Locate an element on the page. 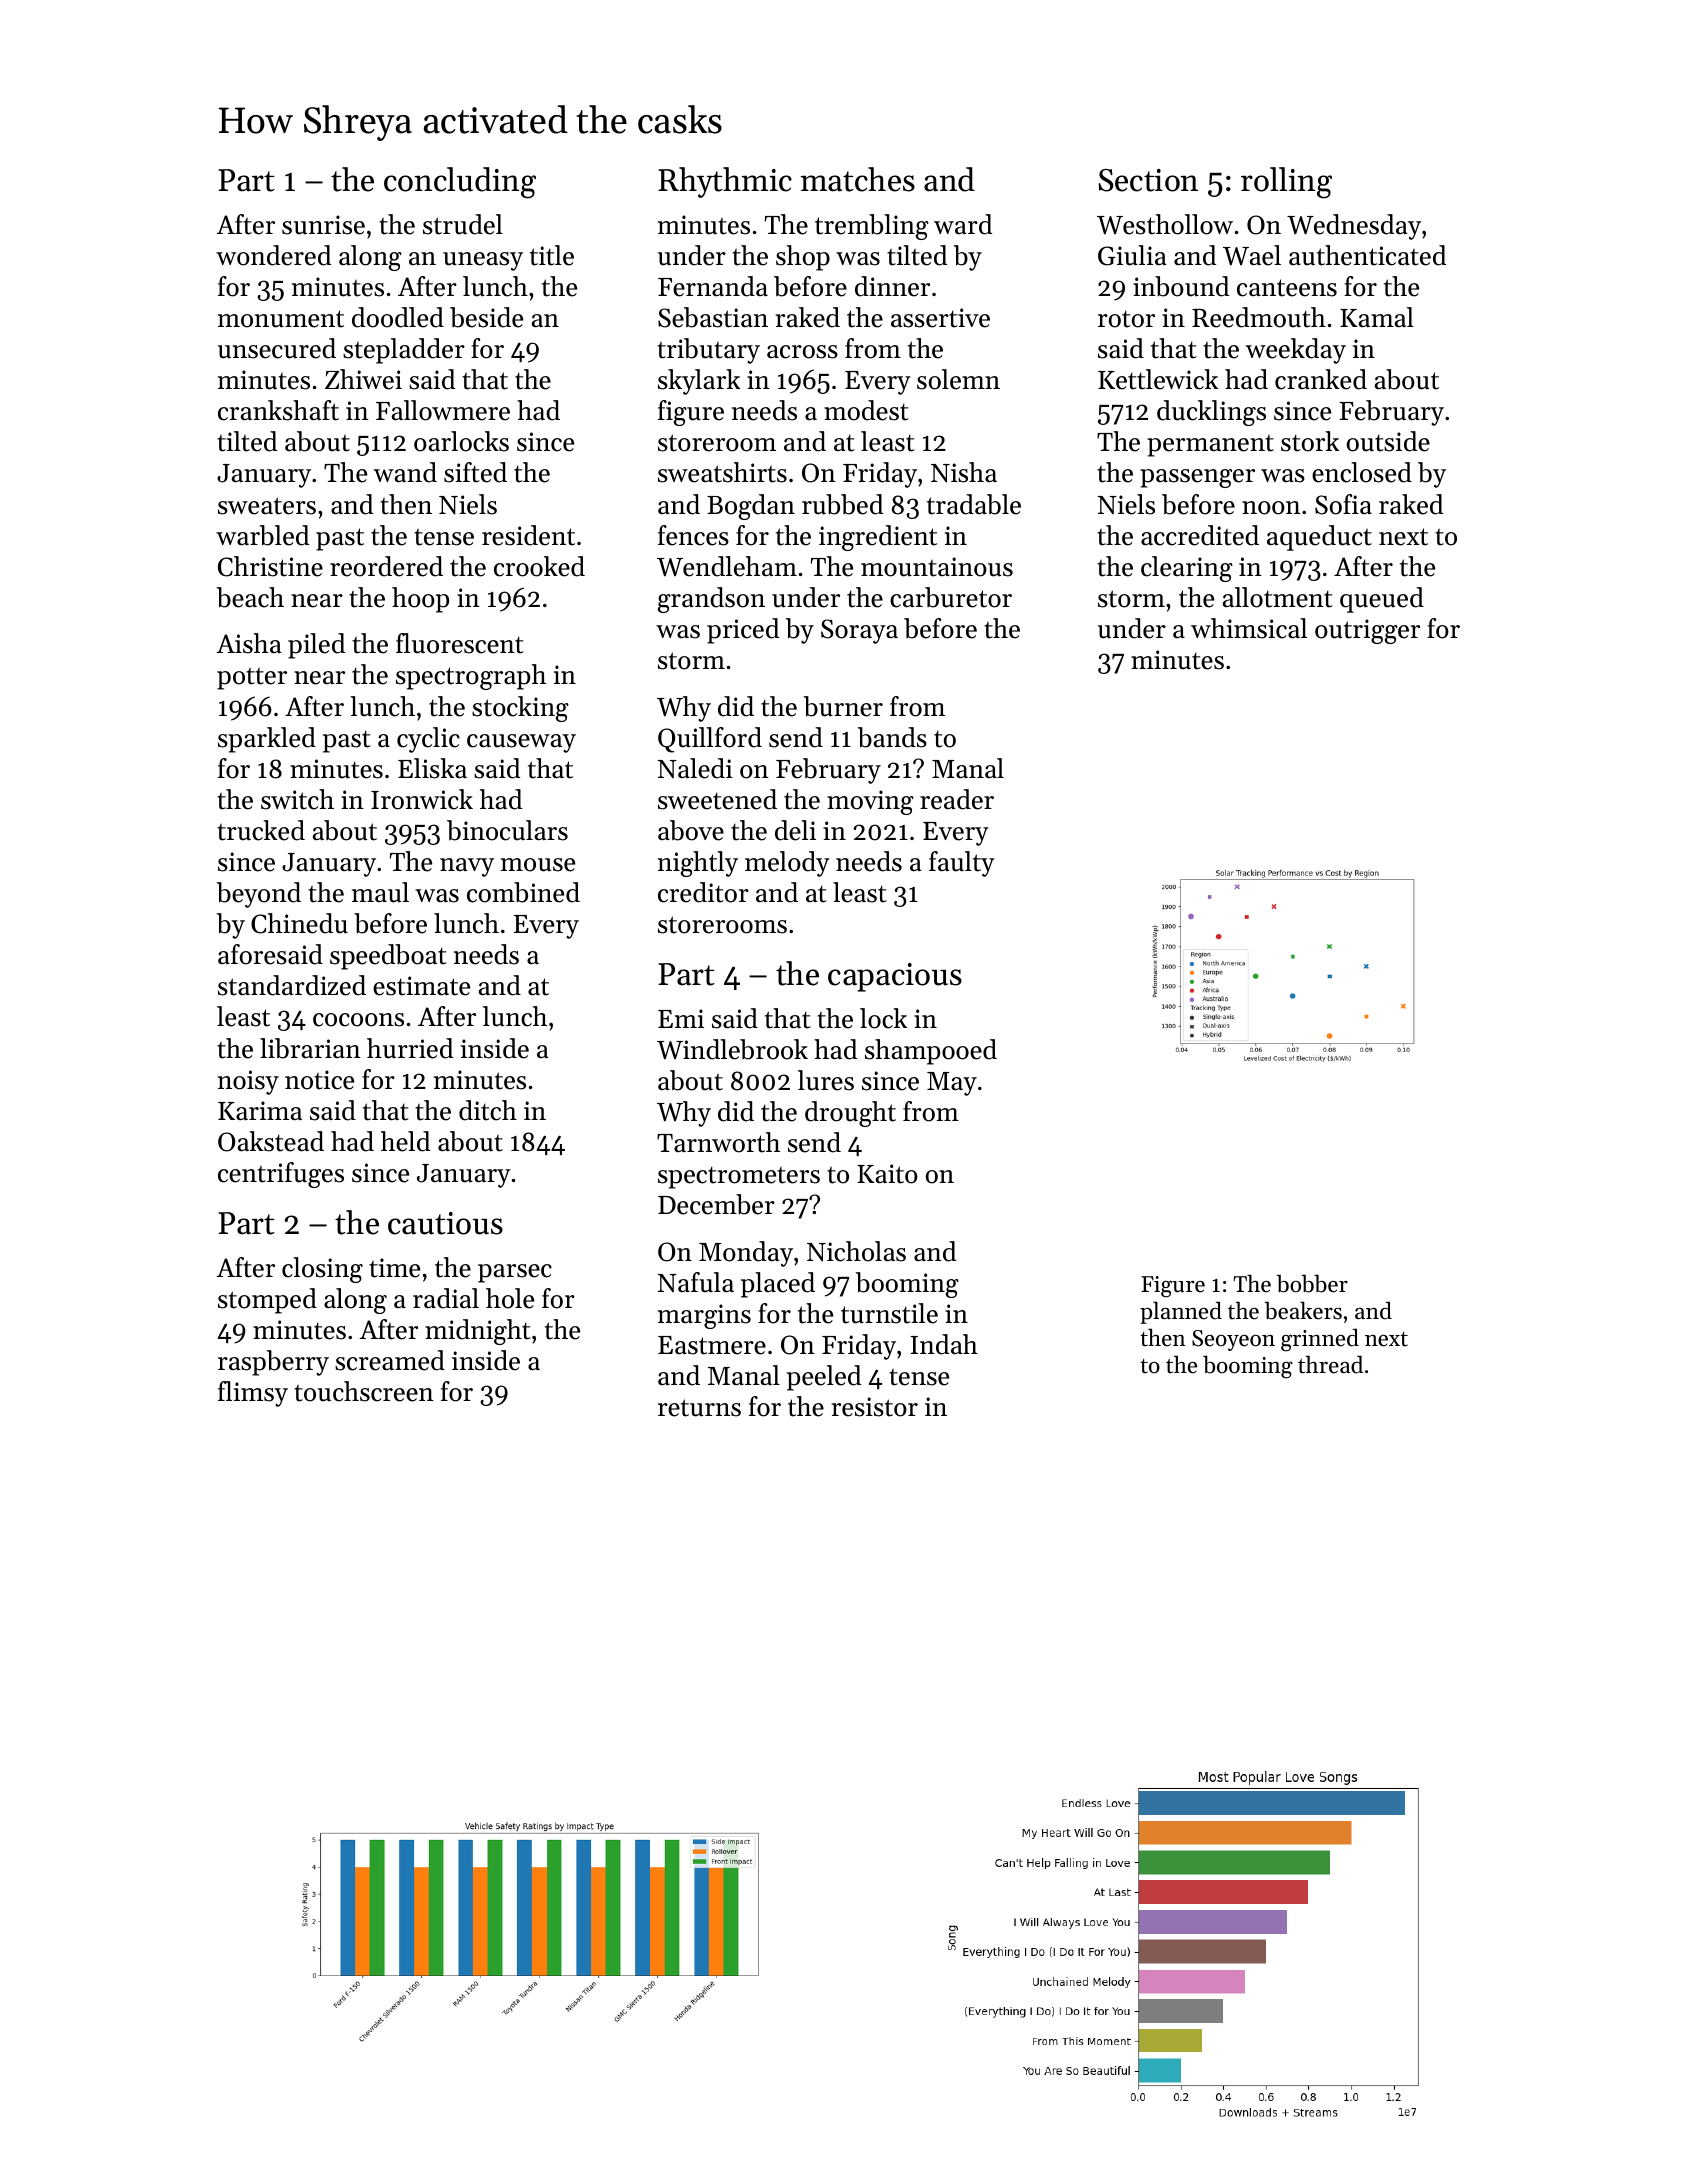  Soraya is located at coordinates (859, 631).
